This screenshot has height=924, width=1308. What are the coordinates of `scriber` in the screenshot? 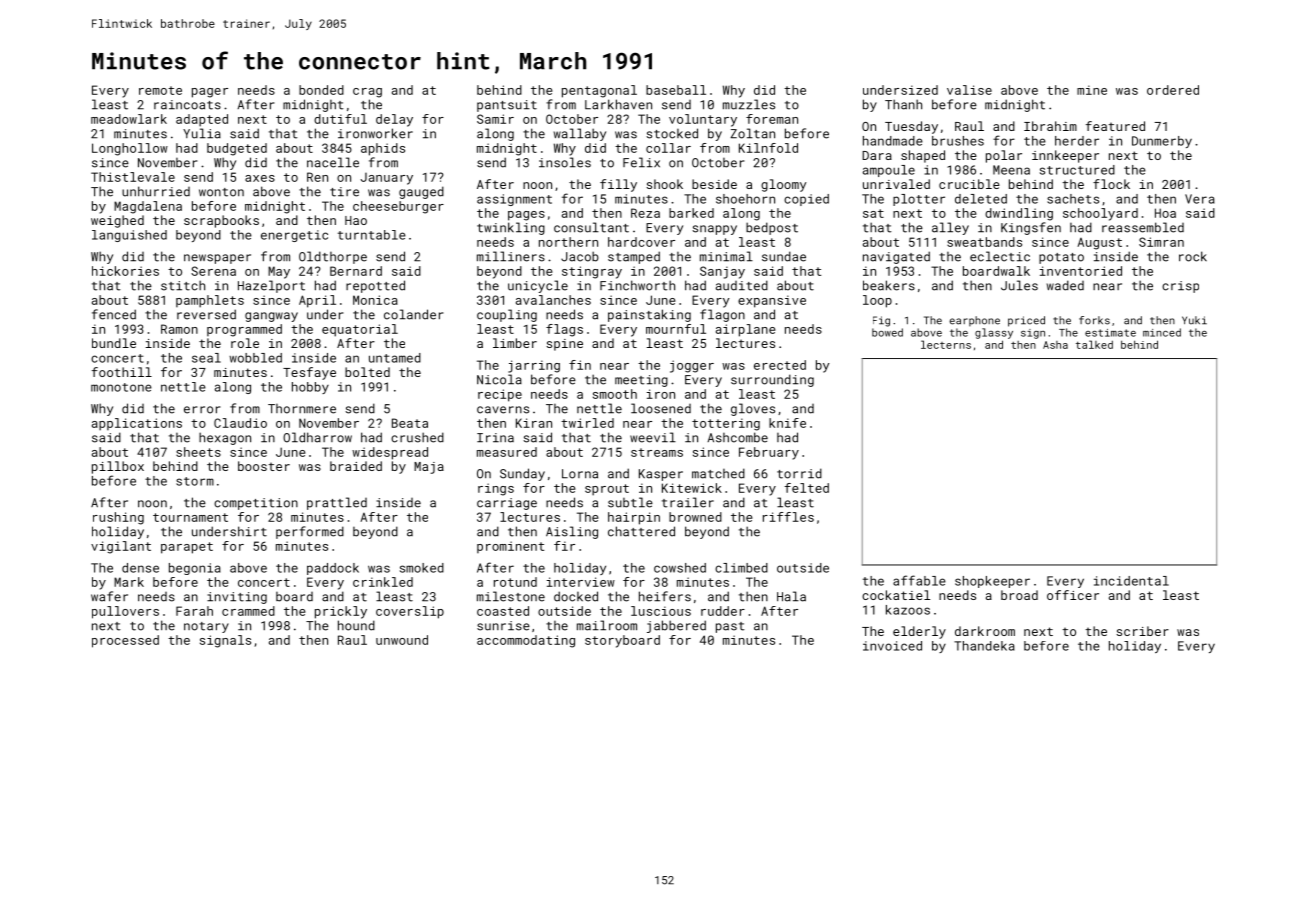 It's located at (1142, 631).
